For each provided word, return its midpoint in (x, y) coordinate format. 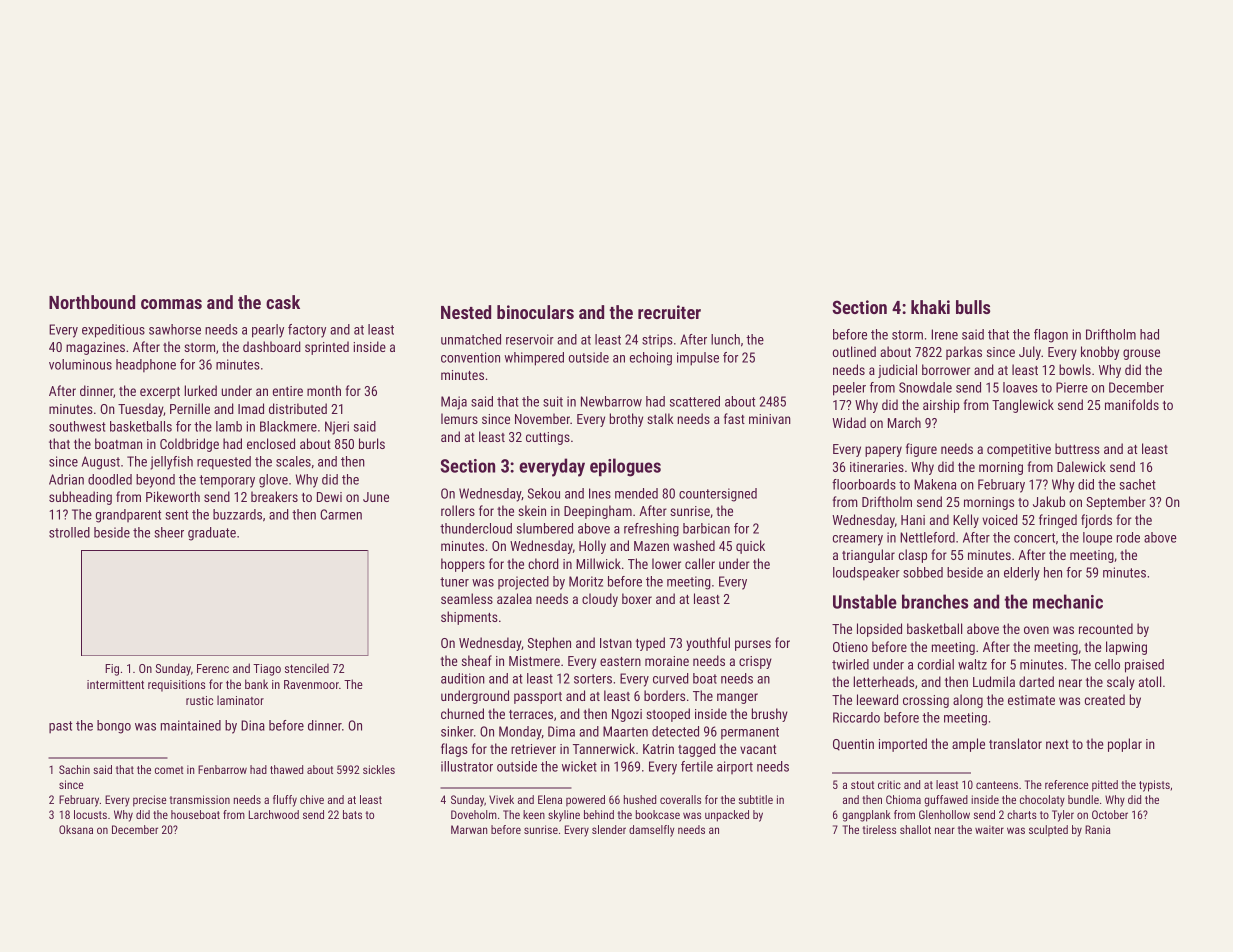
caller (700, 563)
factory (307, 331)
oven (1036, 630)
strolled (69, 532)
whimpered (534, 359)
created (1105, 699)
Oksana (76, 829)
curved (671, 678)
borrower (946, 369)
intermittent (115, 684)
